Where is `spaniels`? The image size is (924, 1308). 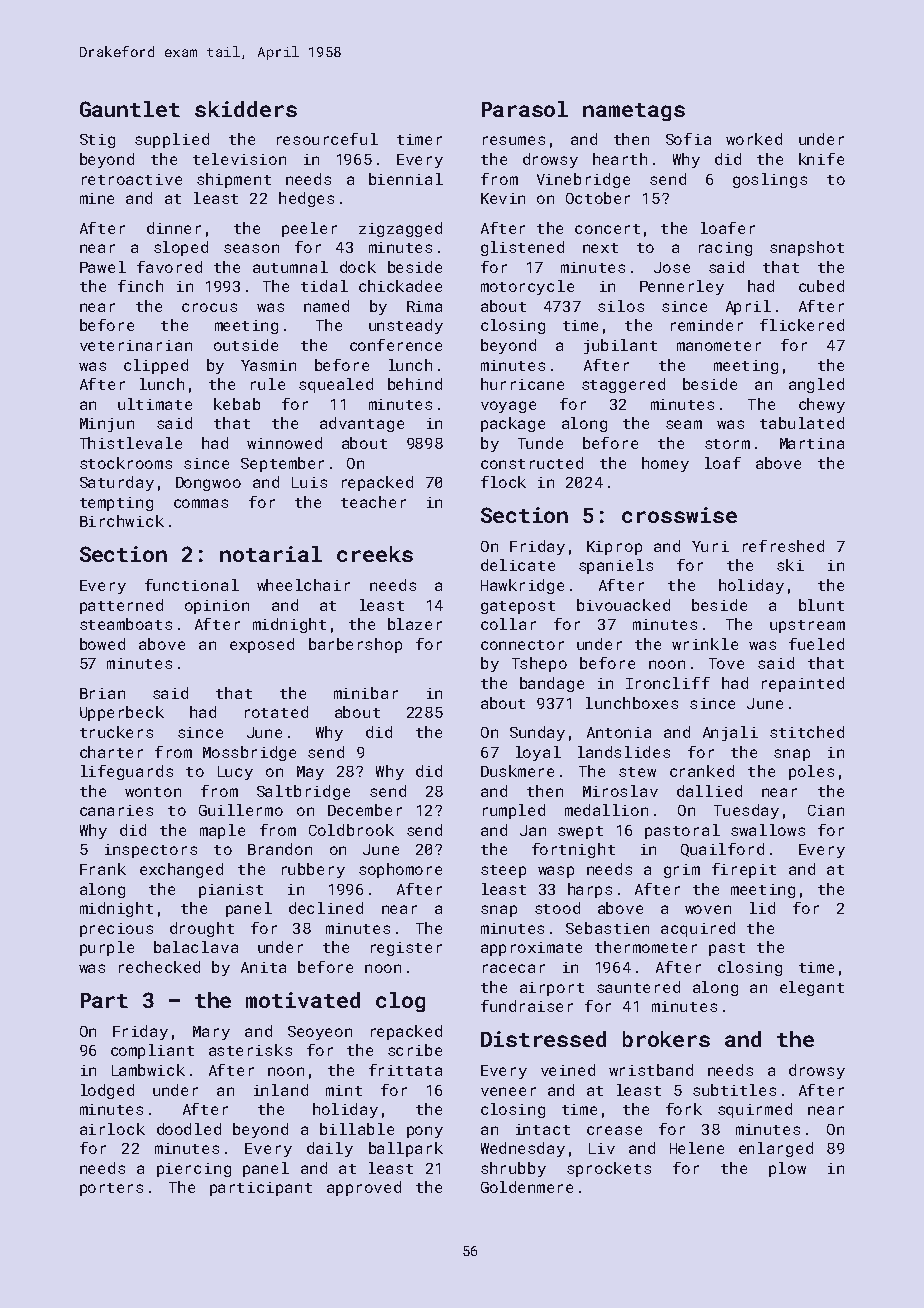
spaniels is located at coordinates (616, 566).
